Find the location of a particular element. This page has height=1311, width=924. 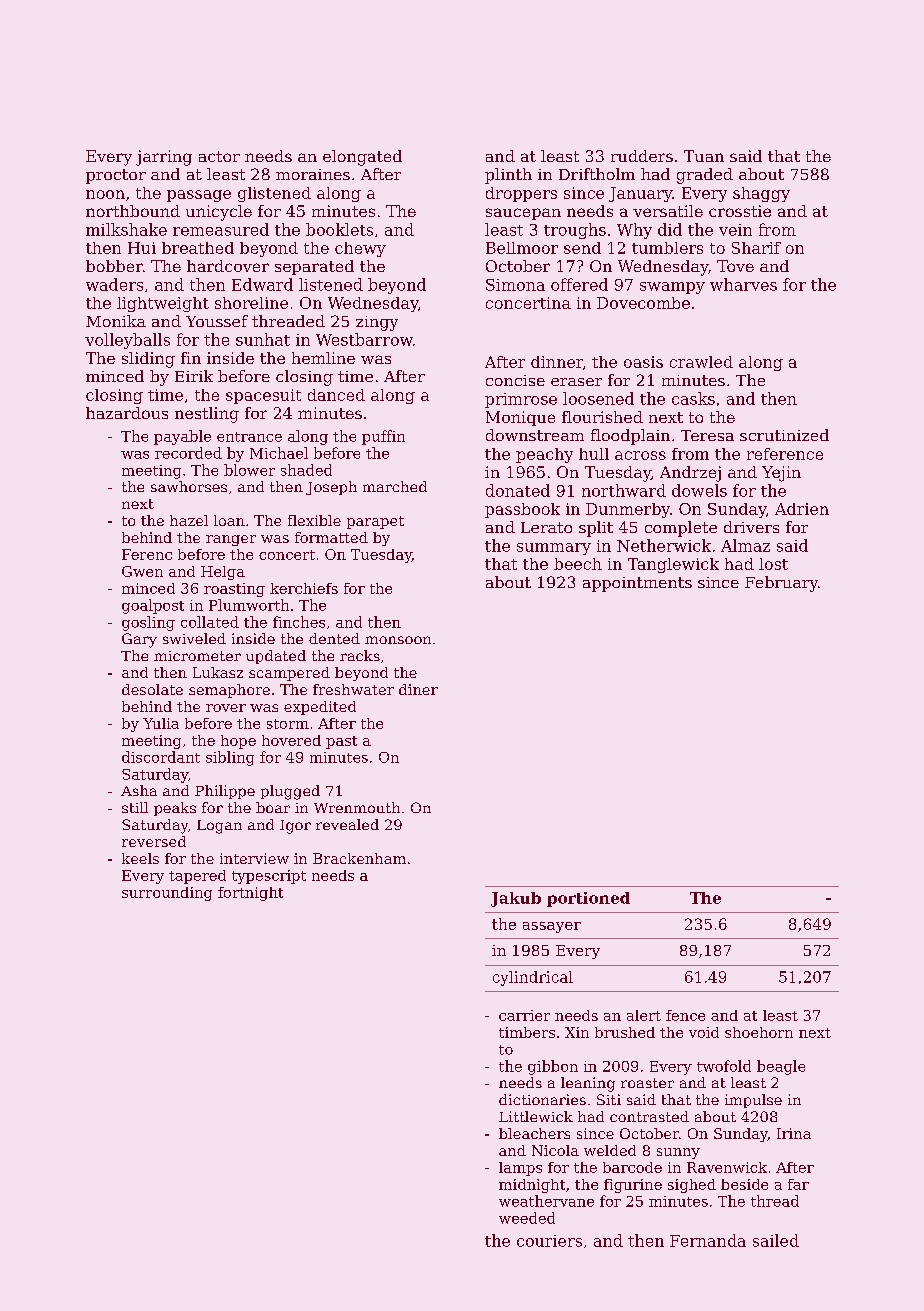

noon is located at coordinates (105, 194).
